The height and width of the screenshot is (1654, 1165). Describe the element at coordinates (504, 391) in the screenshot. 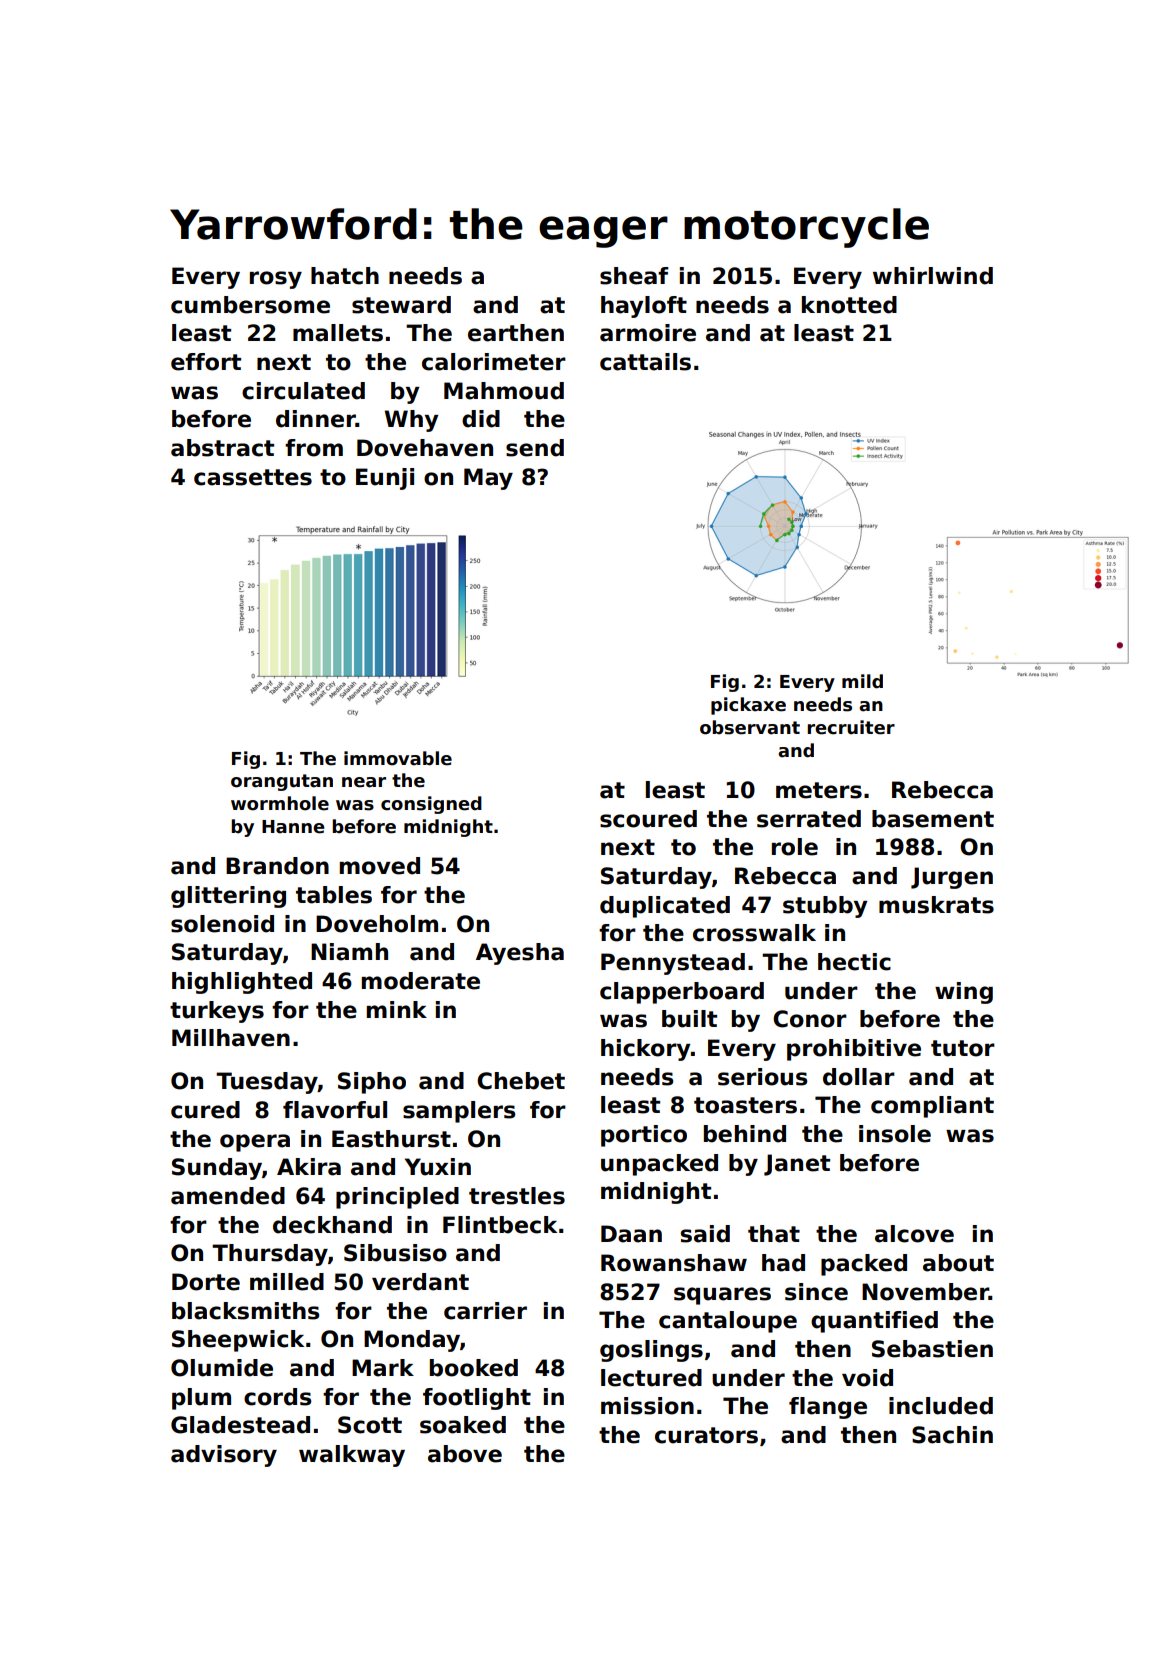

I see `Mahmoud` at that location.
